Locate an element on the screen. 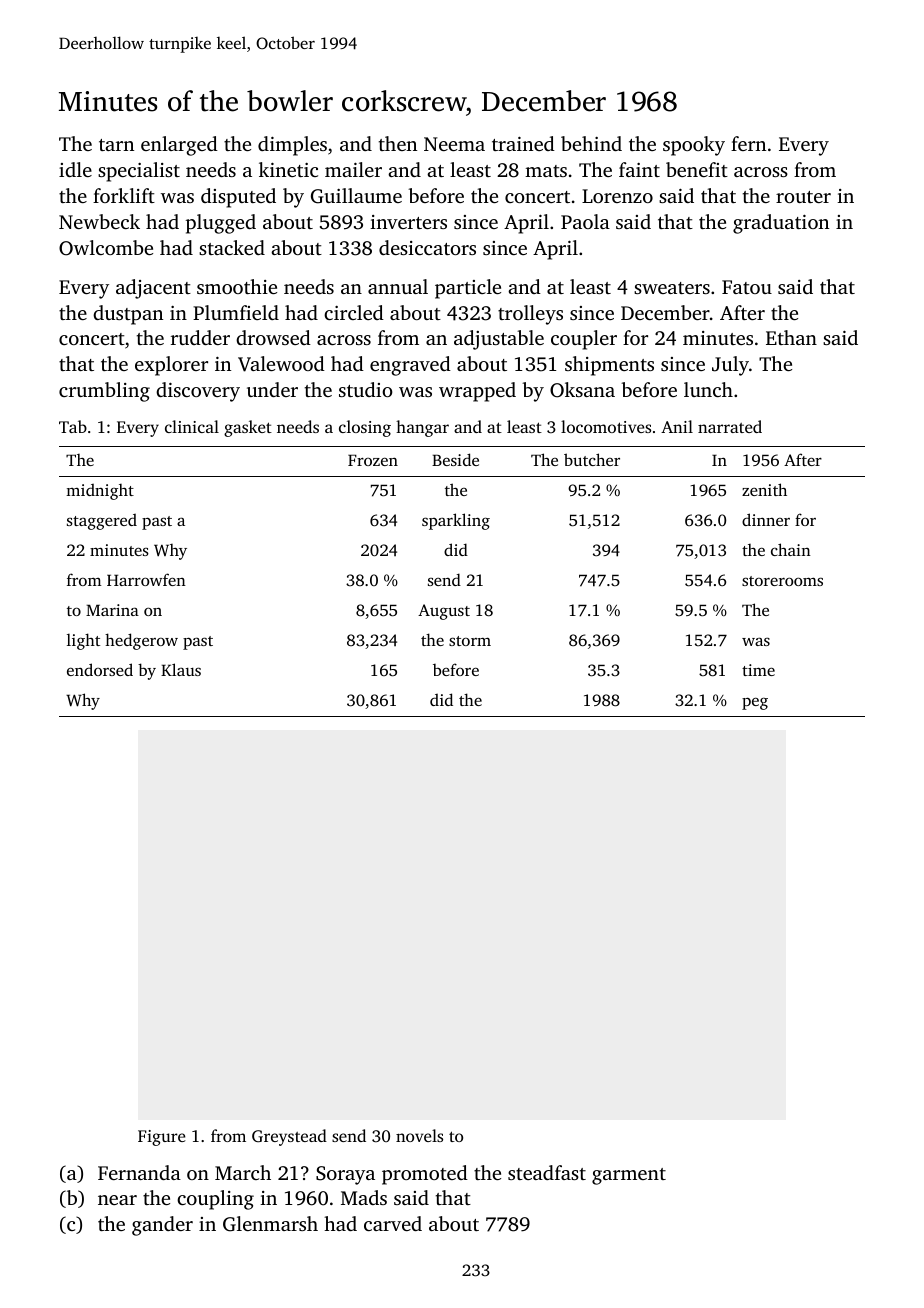 This screenshot has height=1308, width=924. trolleys is located at coordinates (530, 315).
